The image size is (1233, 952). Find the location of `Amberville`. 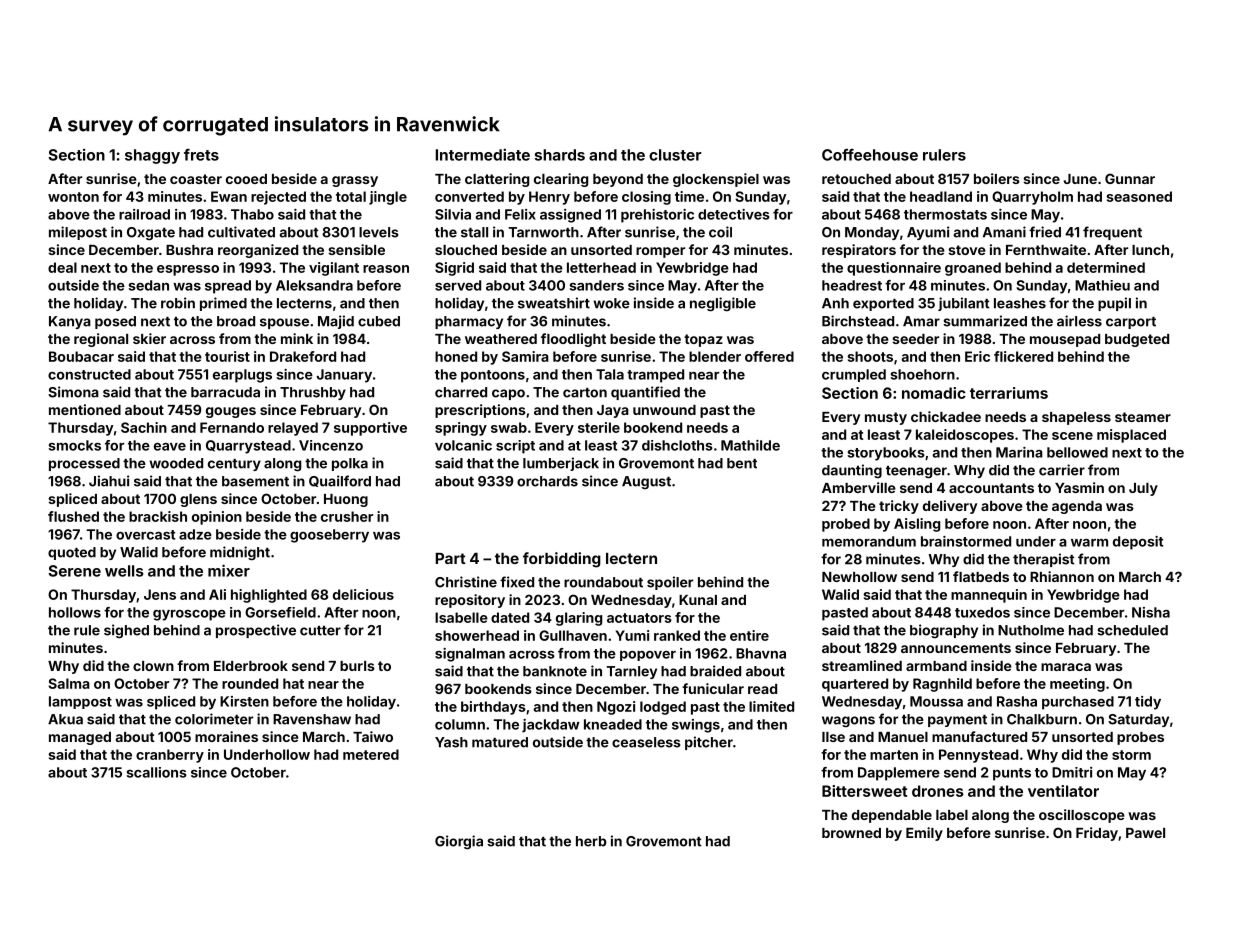

Amberville is located at coordinates (859, 487).
